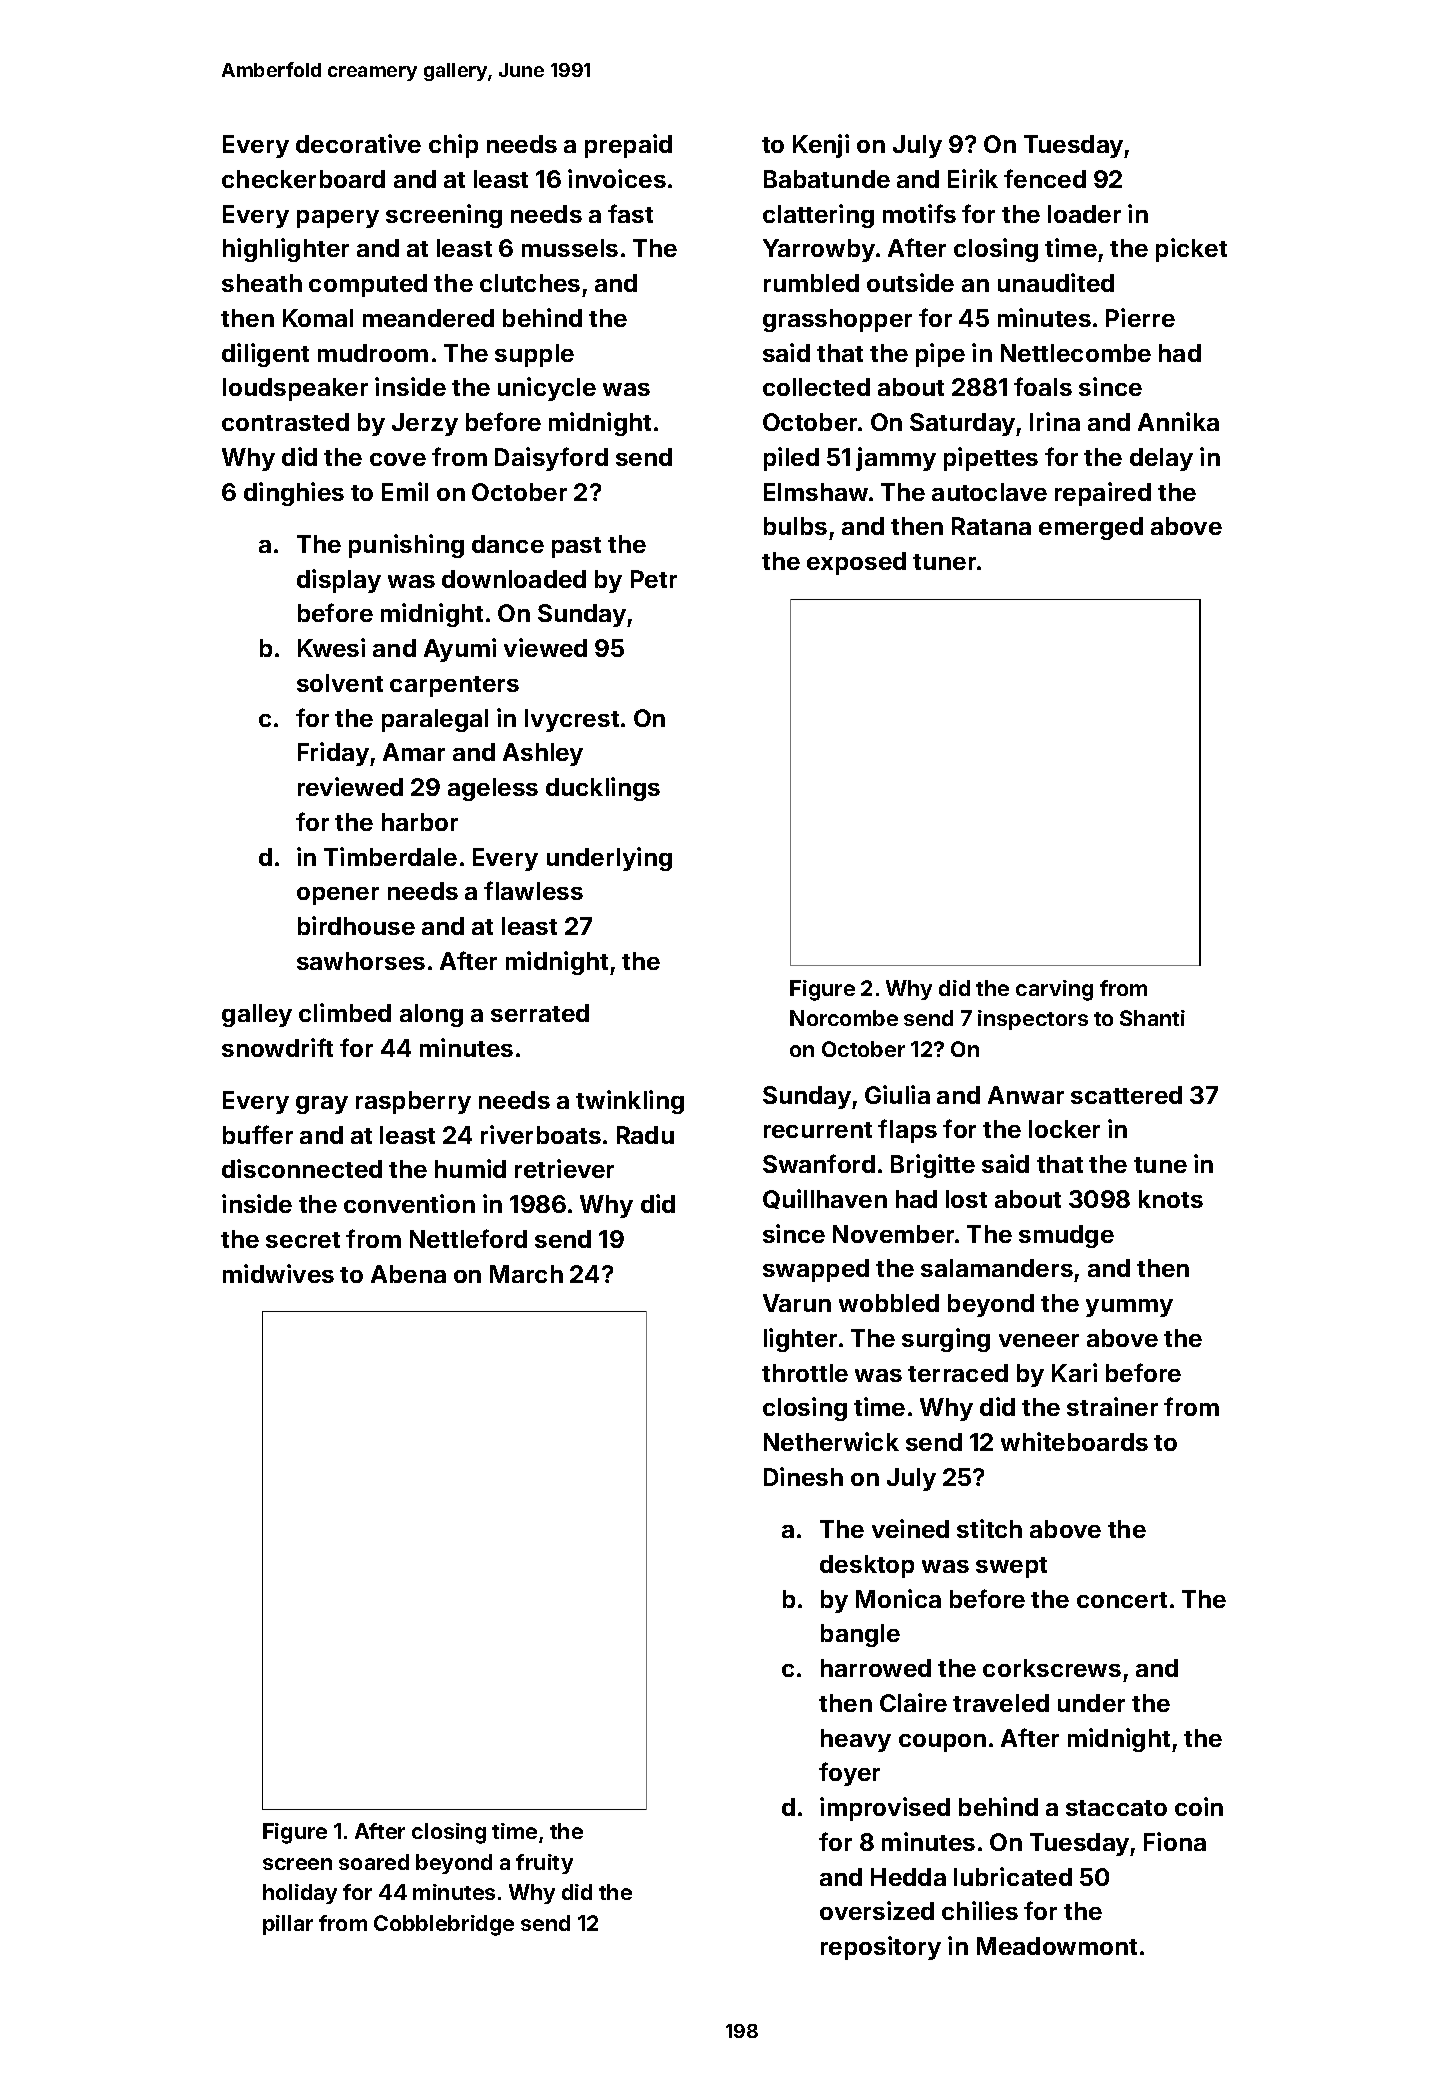 Image resolution: width=1450 pixels, height=2100 pixels. What do you see at coordinates (803, 1476) in the page?
I see `Dinesh` at bounding box center [803, 1476].
